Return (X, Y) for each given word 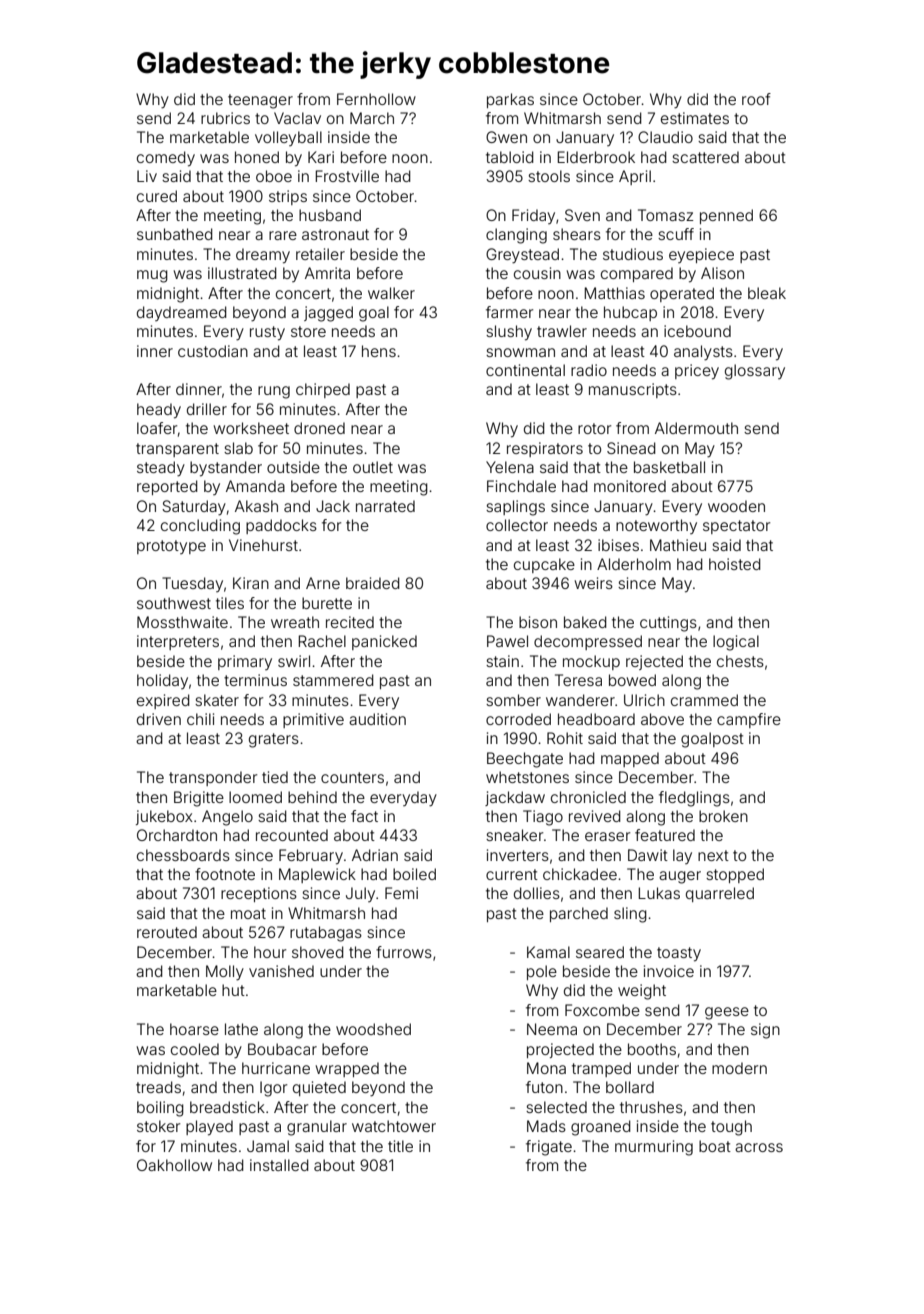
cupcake (544, 565)
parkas (510, 100)
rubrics (225, 118)
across (759, 1147)
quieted (319, 1088)
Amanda (255, 486)
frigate (549, 1148)
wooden (736, 506)
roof (756, 99)
